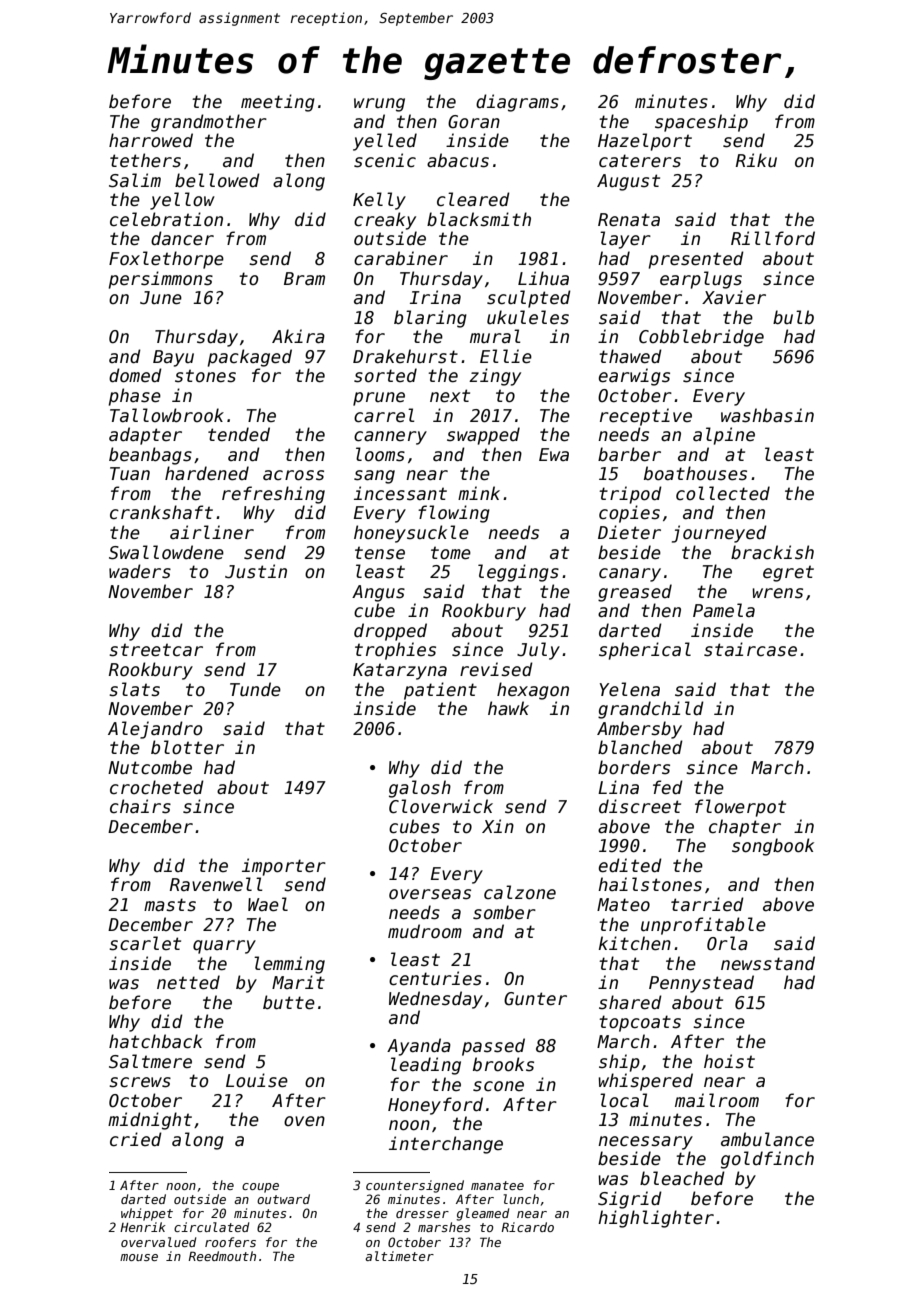 Image resolution: width=924 pixels, height=1308 pixels. Describe the element at coordinates (444, 1227) in the page. I see `marshes` at that location.
